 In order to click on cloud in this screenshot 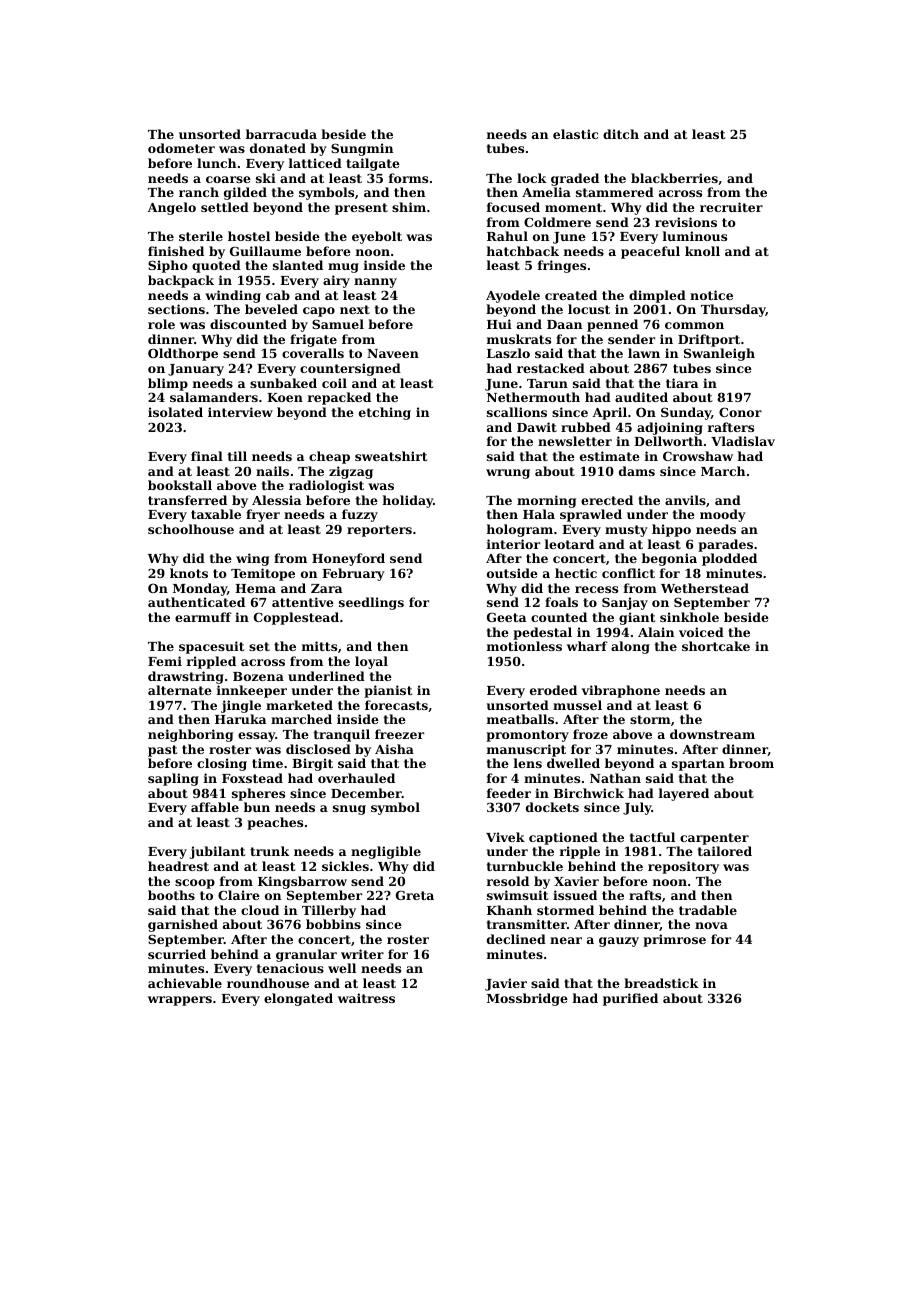, I will do `click(260, 910)`.
